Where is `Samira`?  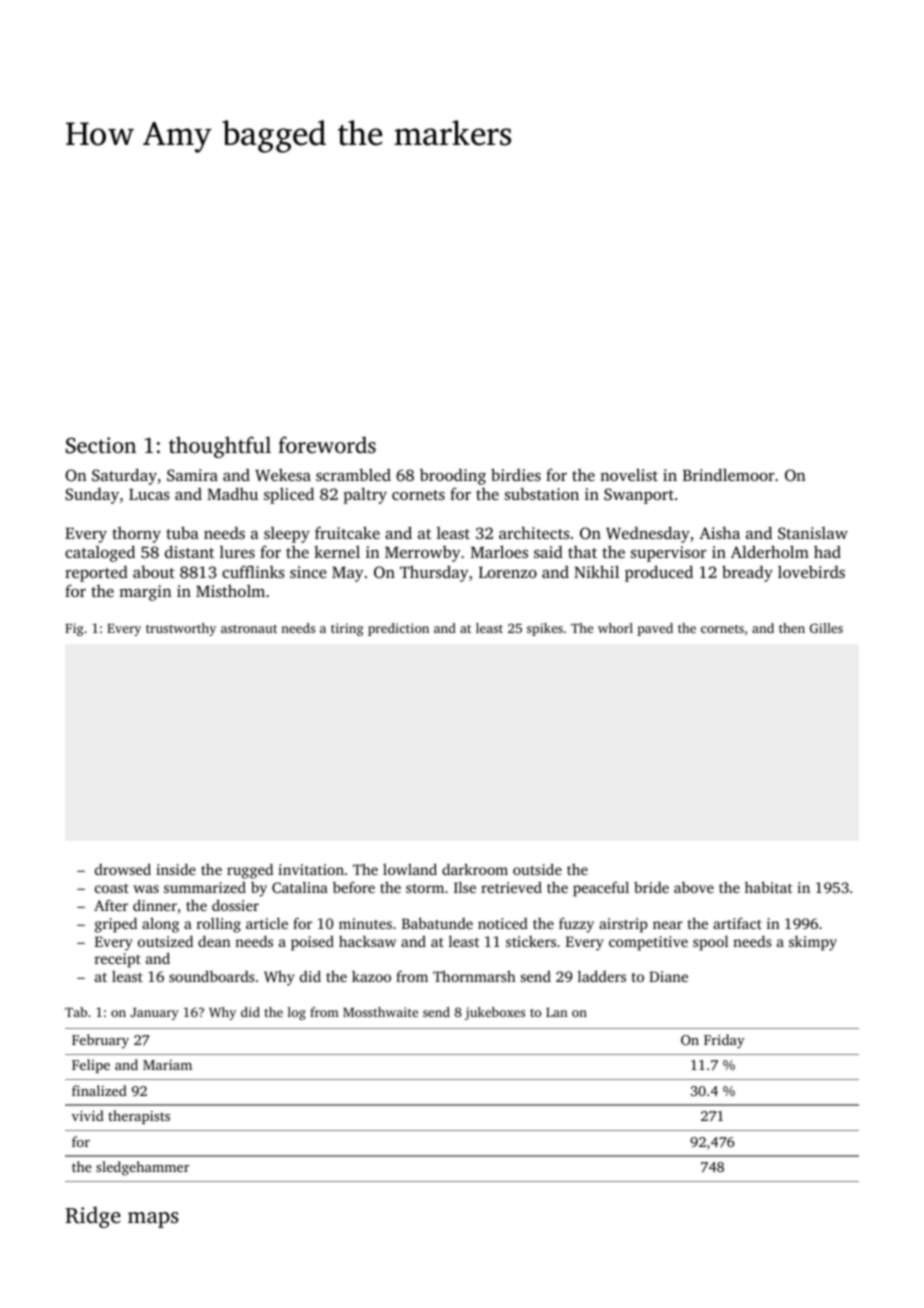
Samira is located at coordinates (192, 475).
